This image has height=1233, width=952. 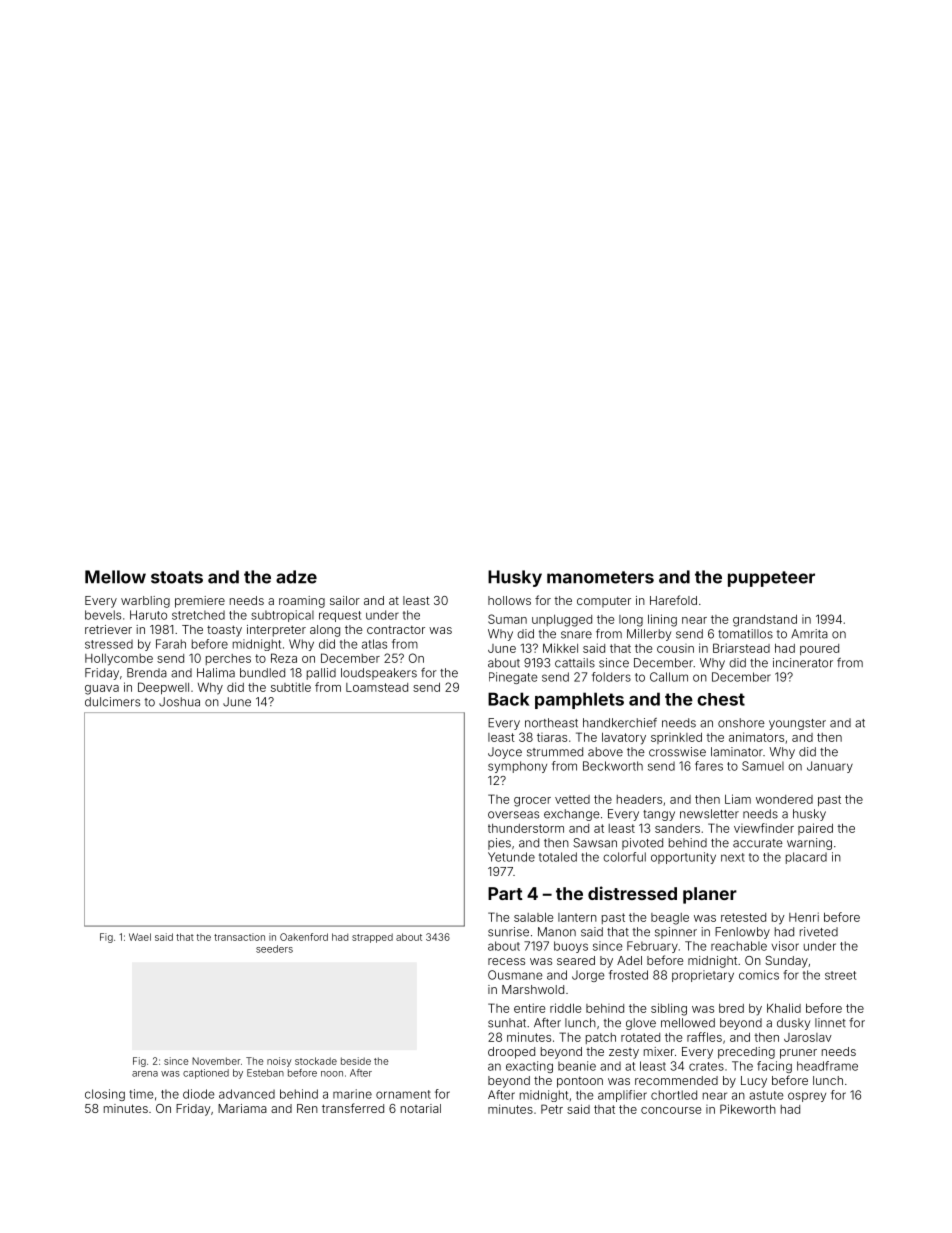 What do you see at coordinates (228, 659) in the image?
I see `perches` at bounding box center [228, 659].
